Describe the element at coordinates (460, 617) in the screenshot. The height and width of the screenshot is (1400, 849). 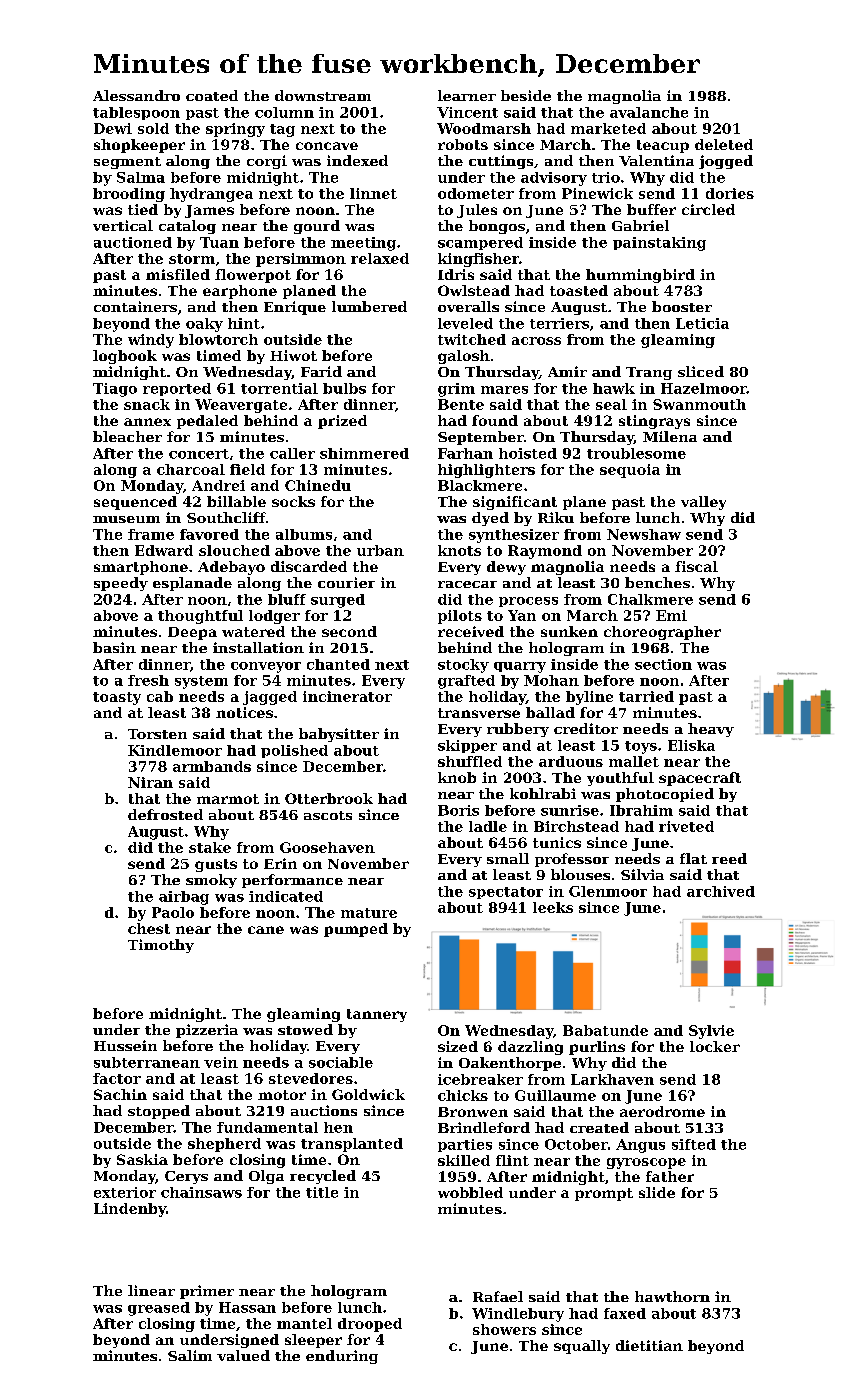
I see `pilots` at that location.
